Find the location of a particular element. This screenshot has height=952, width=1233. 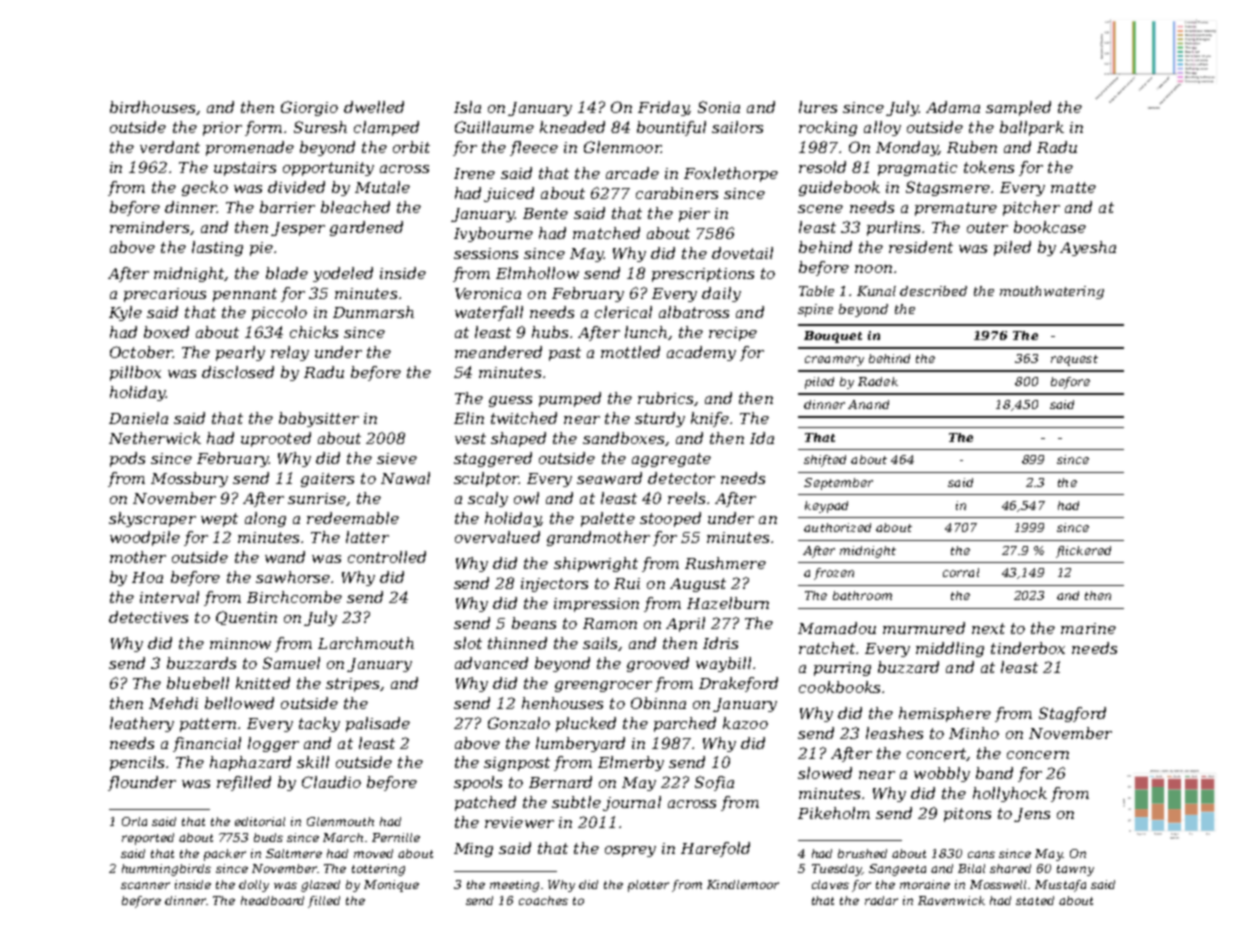

stripes is located at coordinates (352, 685).
